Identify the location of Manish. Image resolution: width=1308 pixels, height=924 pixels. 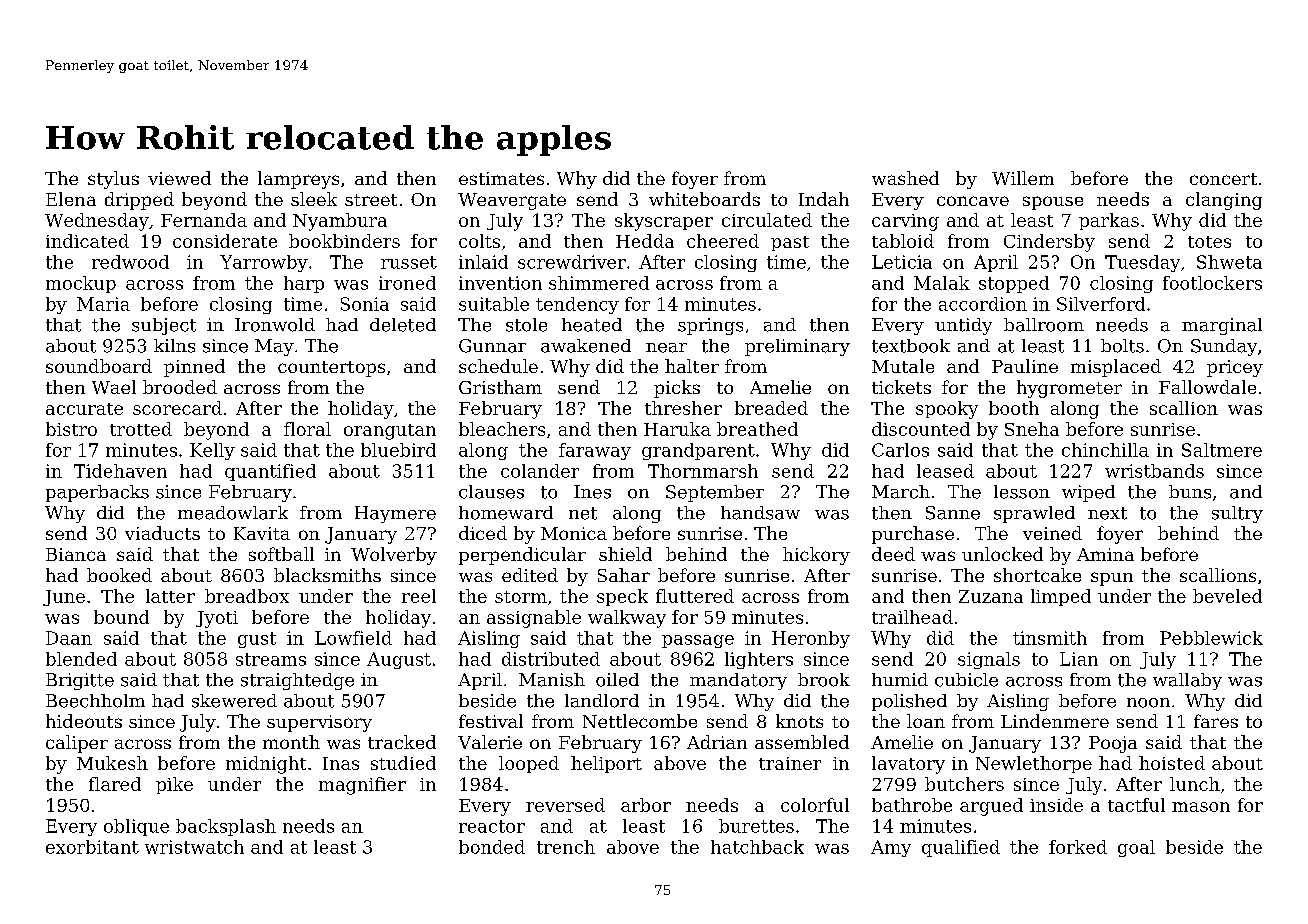
(552, 680).
